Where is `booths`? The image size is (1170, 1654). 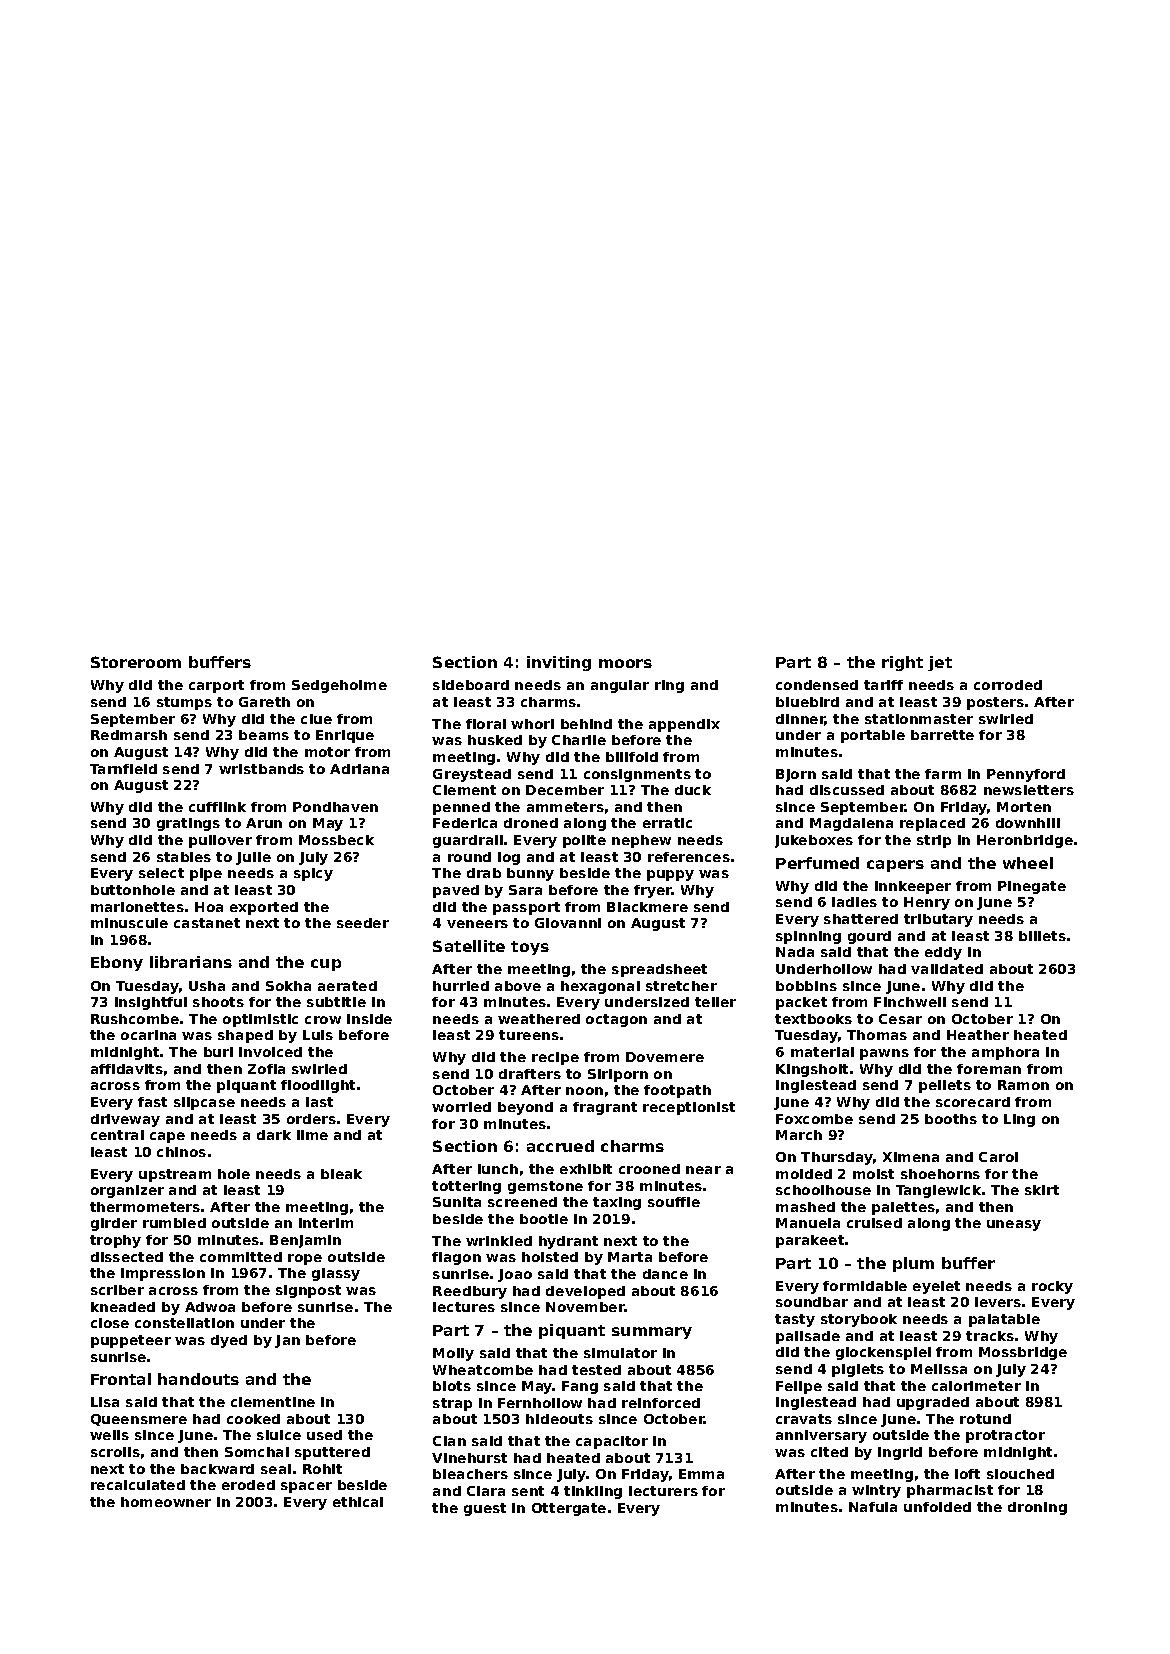 booths is located at coordinates (951, 1119).
